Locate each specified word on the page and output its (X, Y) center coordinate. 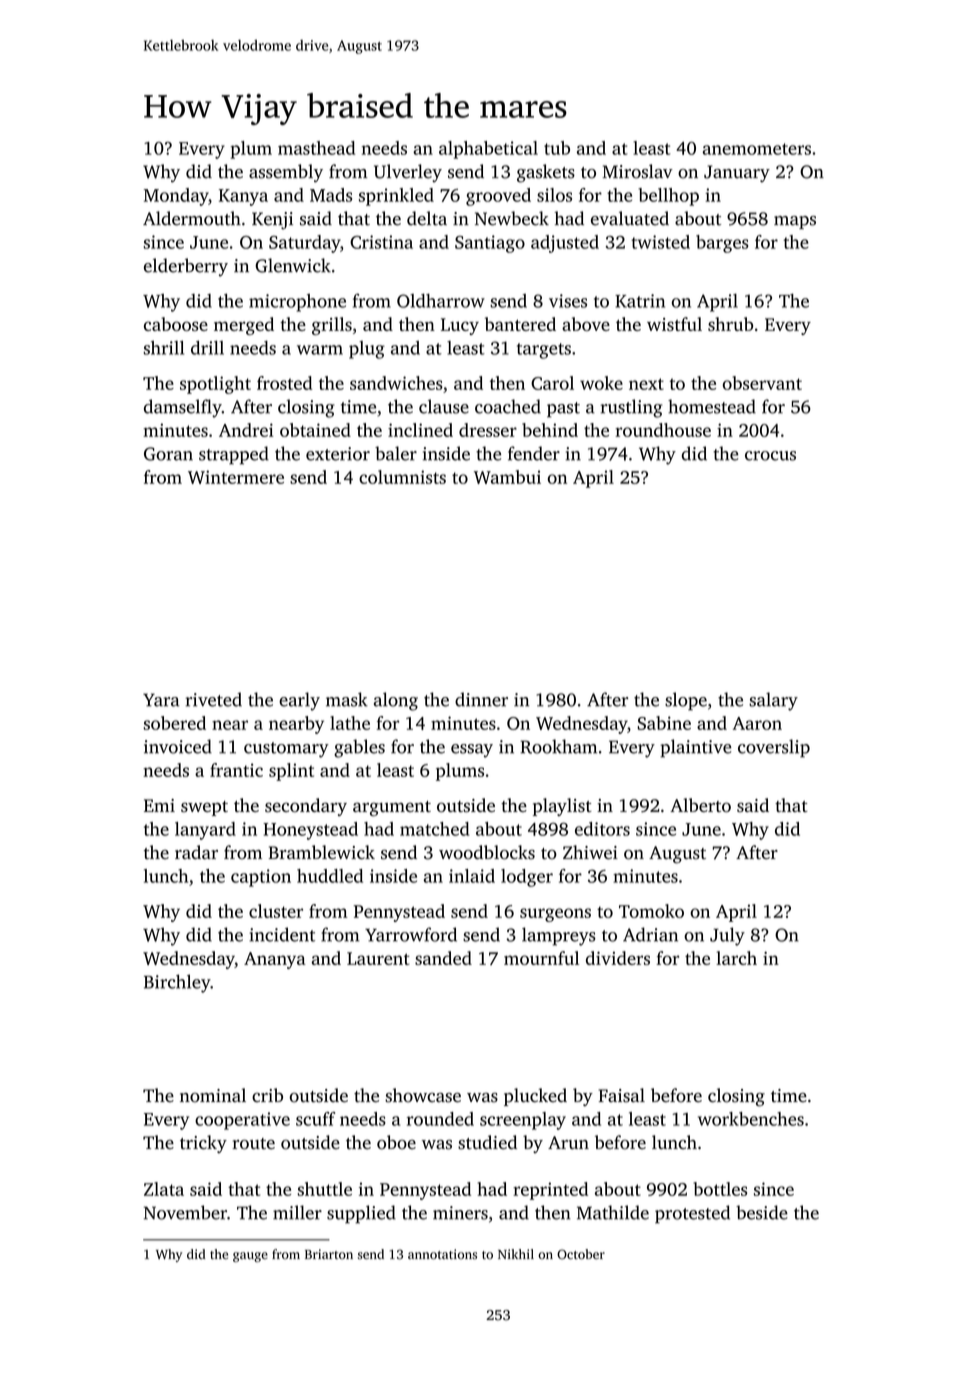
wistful (674, 324)
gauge (250, 1257)
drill (207, 347)
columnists (402, 477)
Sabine (664, 723)
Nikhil (516, 1254)
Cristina (381, 242)
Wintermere (236, 477)
